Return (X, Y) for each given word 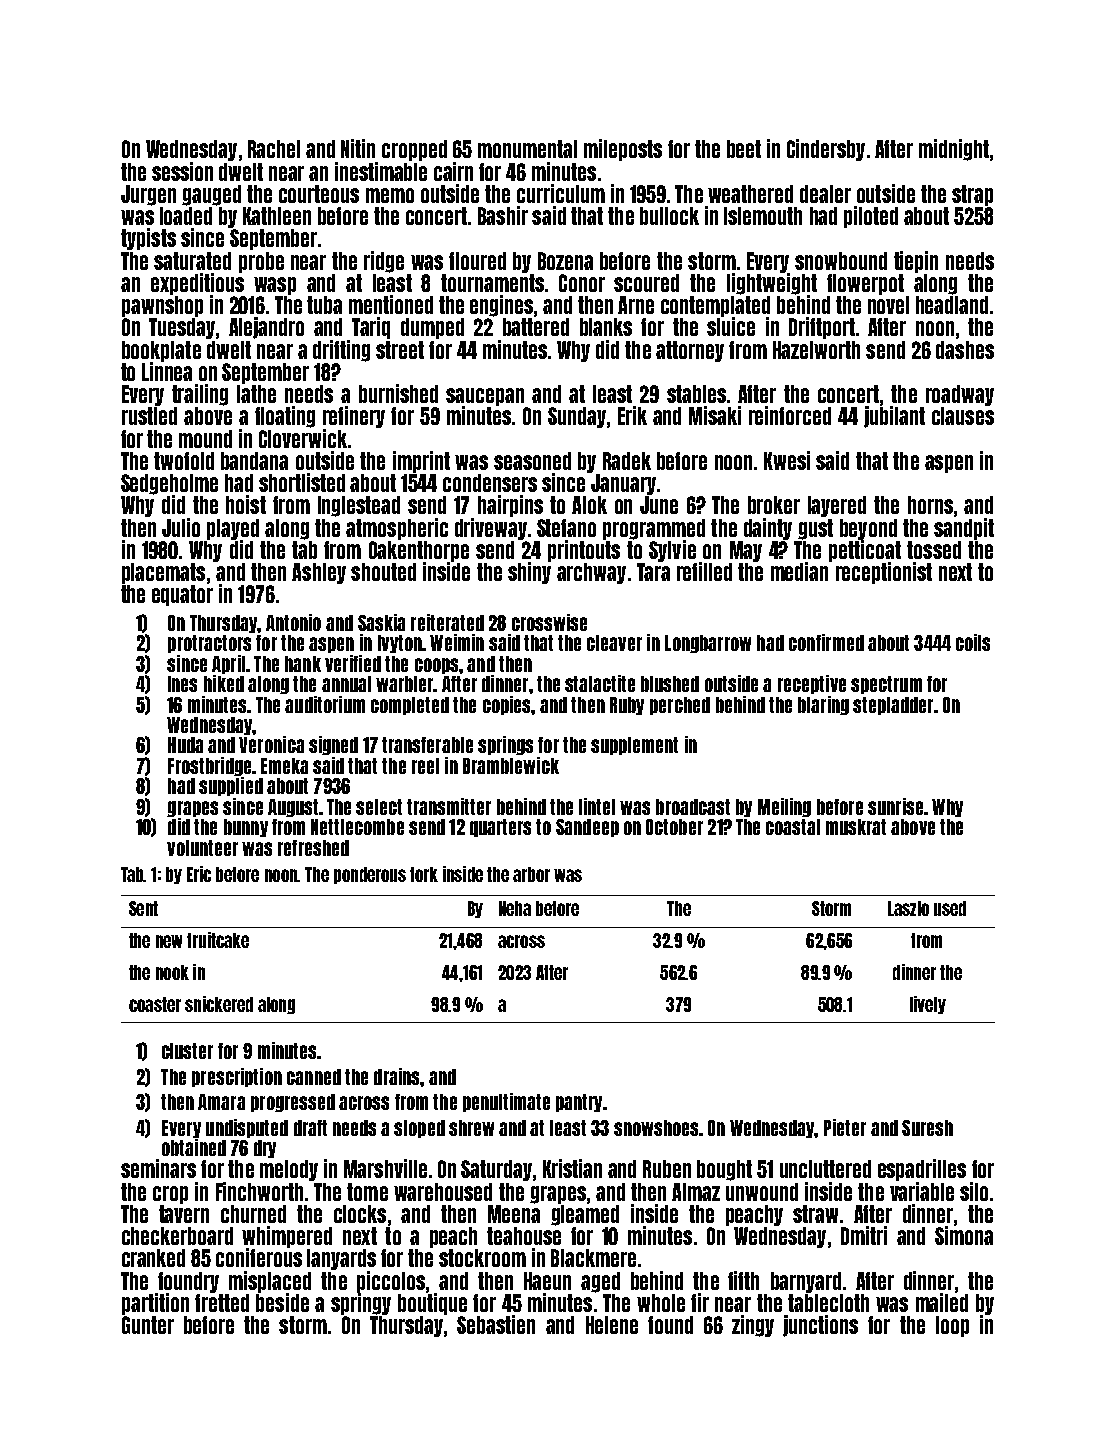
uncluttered (825, 1169)
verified (353, 663)
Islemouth (763, 216)
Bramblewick (511, 765)
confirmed (826, 642)
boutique (432, 1304)
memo (390, 195)
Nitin (358, 148)
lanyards (341, 1259)
